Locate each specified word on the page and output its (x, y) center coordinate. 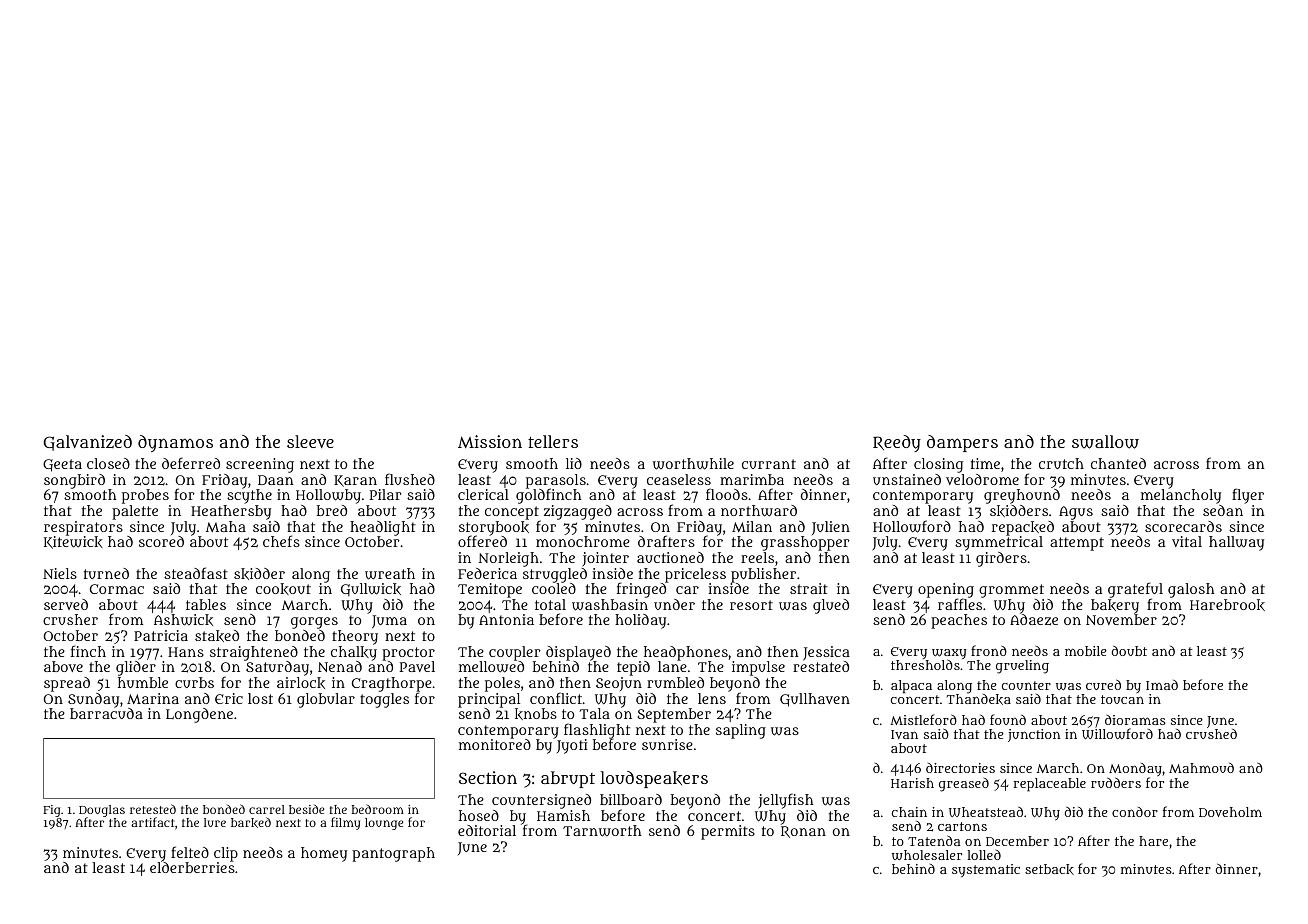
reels (757, 557)
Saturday (277, 668)
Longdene (199, 715)
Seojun (619, 684)
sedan (1223, 510)
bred (332, 510)
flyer (1248, 496)
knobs (536, 714)
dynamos (175, 443)
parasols (556, 481)
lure (215, 822)
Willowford (1117, 734)
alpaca (911, 687)
